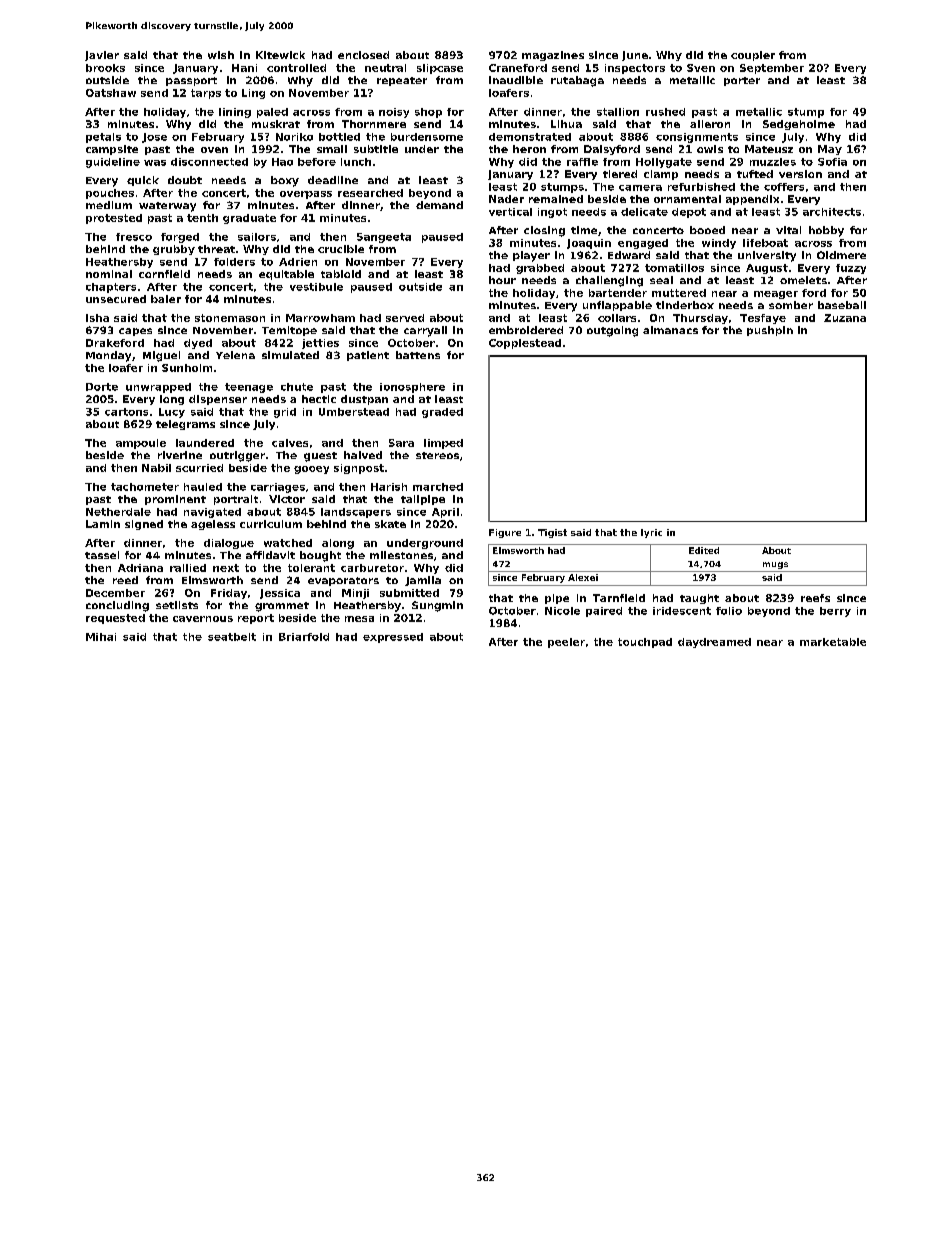 The image size is (952, 1233). I want to click on tachometer, so click(145, 487).
